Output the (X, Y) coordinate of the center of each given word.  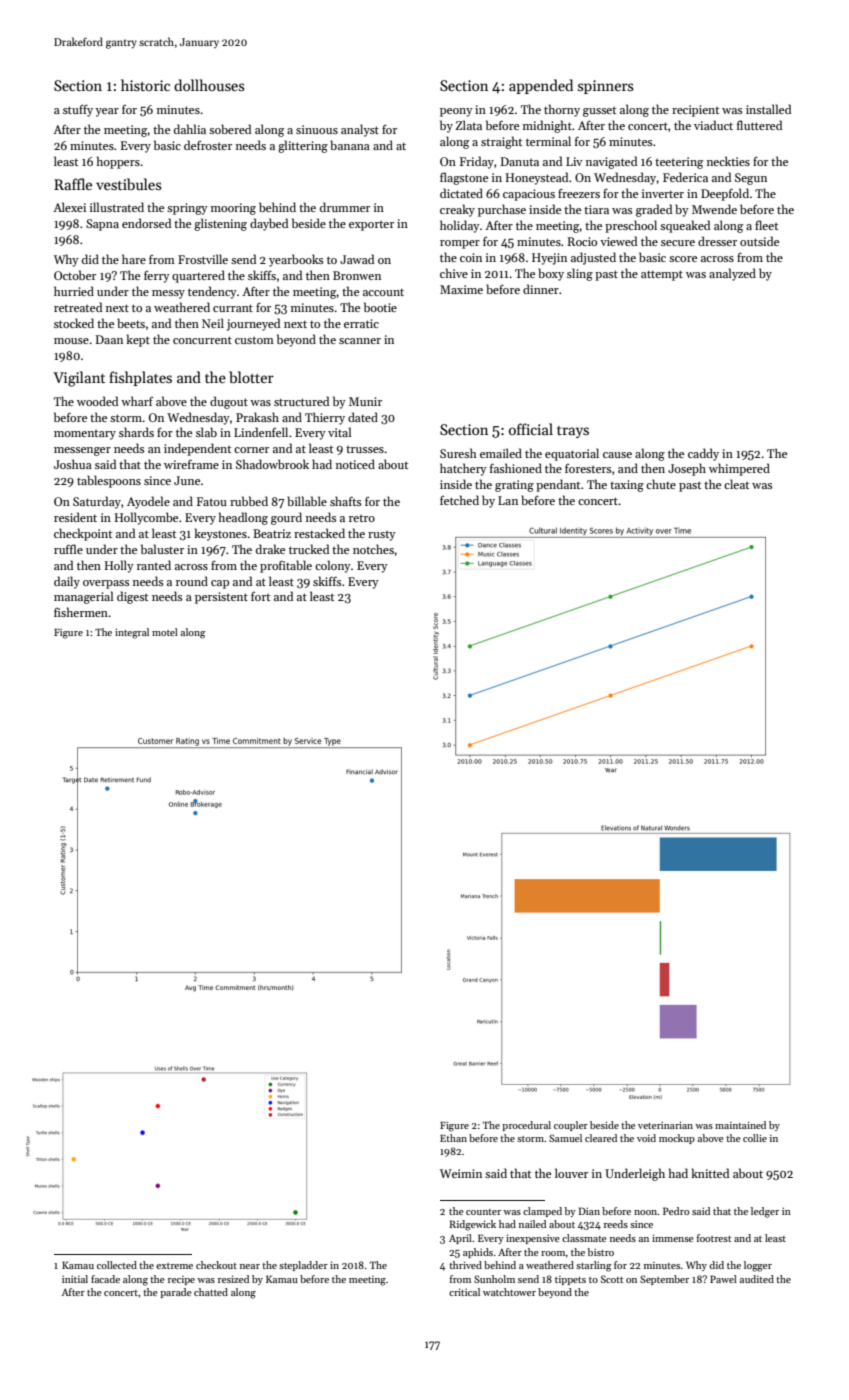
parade (176, 1293)
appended (541, 86)
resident (75, 517)
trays (573, 432)
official (531, 429)
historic (145, 85)
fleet (766, 225)
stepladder (303, 1266)
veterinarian (665, 1125)
